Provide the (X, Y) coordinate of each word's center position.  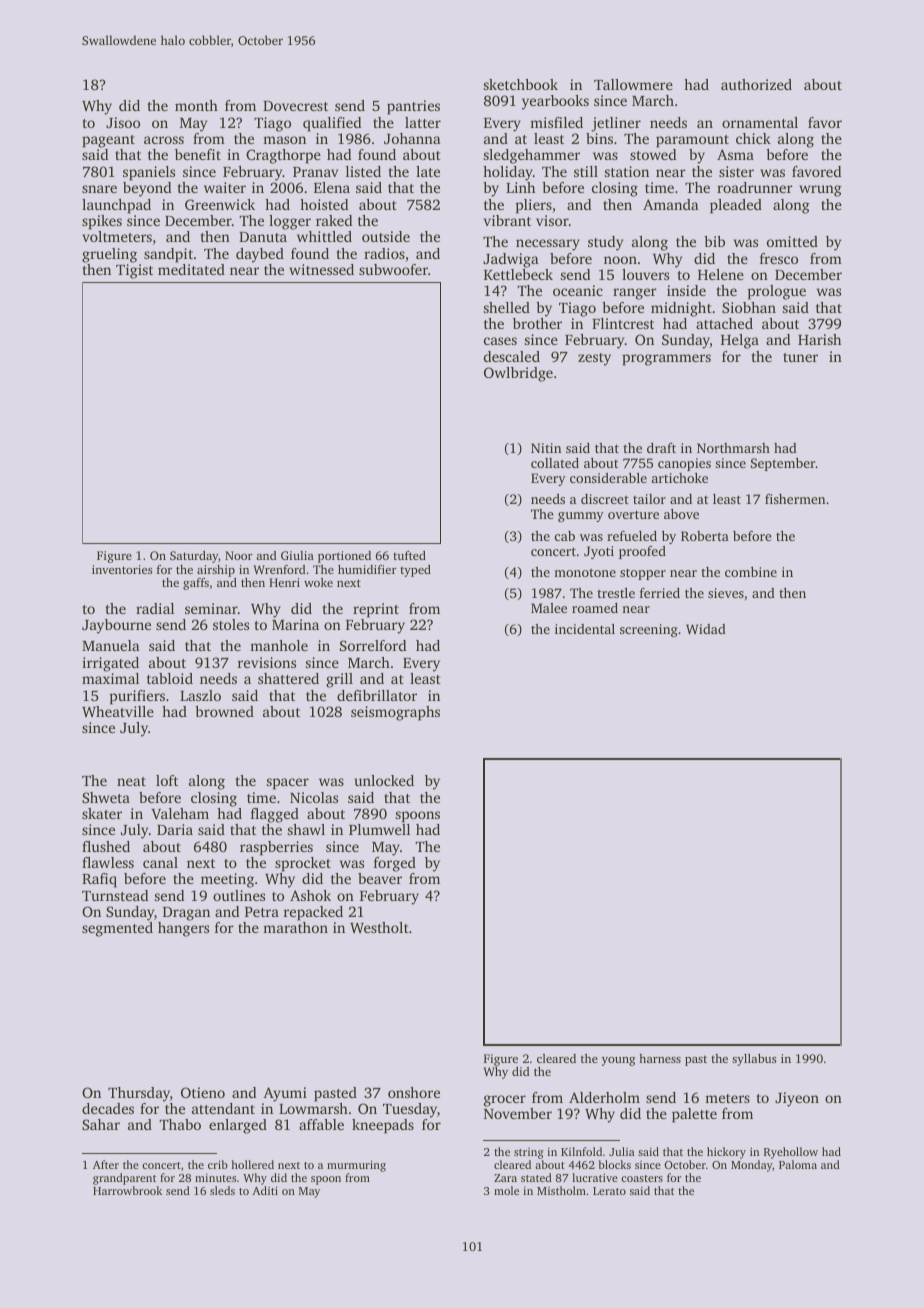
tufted (409, 555)
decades (108, 1108)
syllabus (754, 1060)
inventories (122, 569)
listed (363, 171)
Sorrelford (373, 645)
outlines (239, 895)
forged (395, 864)
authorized (756, 84)
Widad (706, 629)
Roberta (705, 536)
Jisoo (123, 122)
